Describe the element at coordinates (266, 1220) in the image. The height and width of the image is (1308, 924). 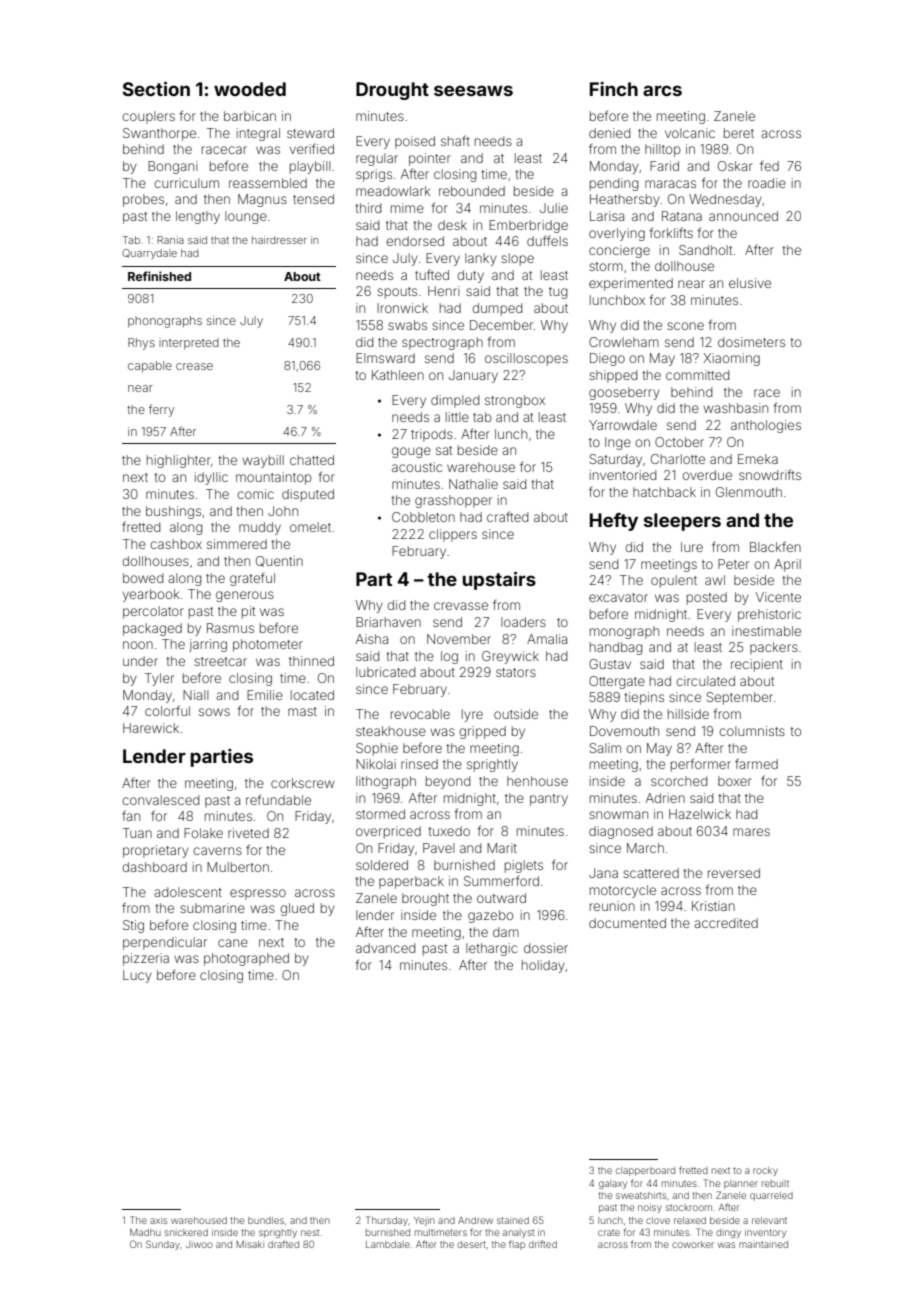
I see `bundles` at that location.
